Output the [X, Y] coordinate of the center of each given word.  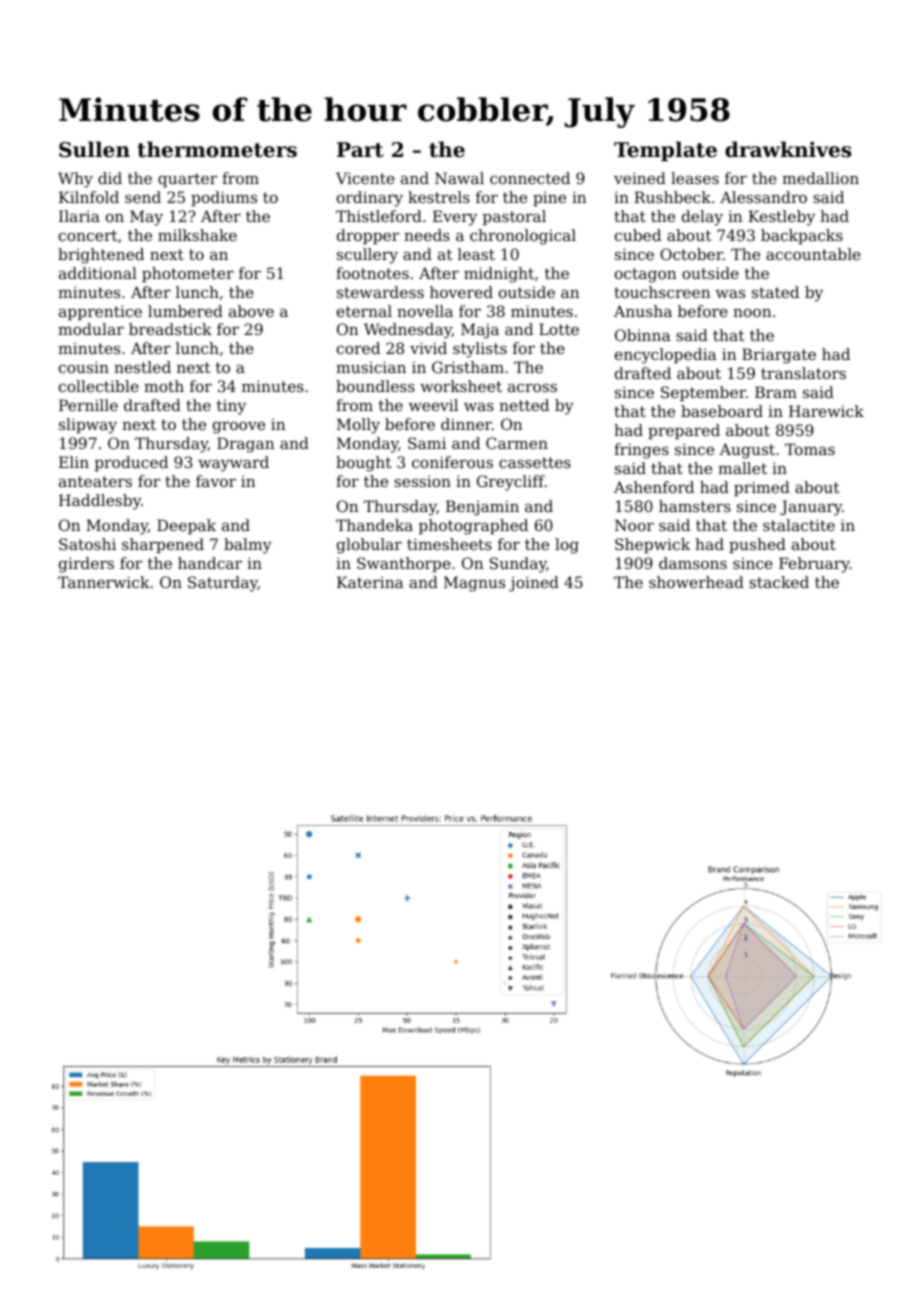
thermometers [217, 149]
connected [530, 178]
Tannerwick [104, 582]
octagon [645, 275]
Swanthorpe [404, 564]
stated [775, 292]
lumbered [185, 311]
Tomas [810, 449]
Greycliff [511, 483]
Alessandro [763, 197]
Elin [74, 462]
